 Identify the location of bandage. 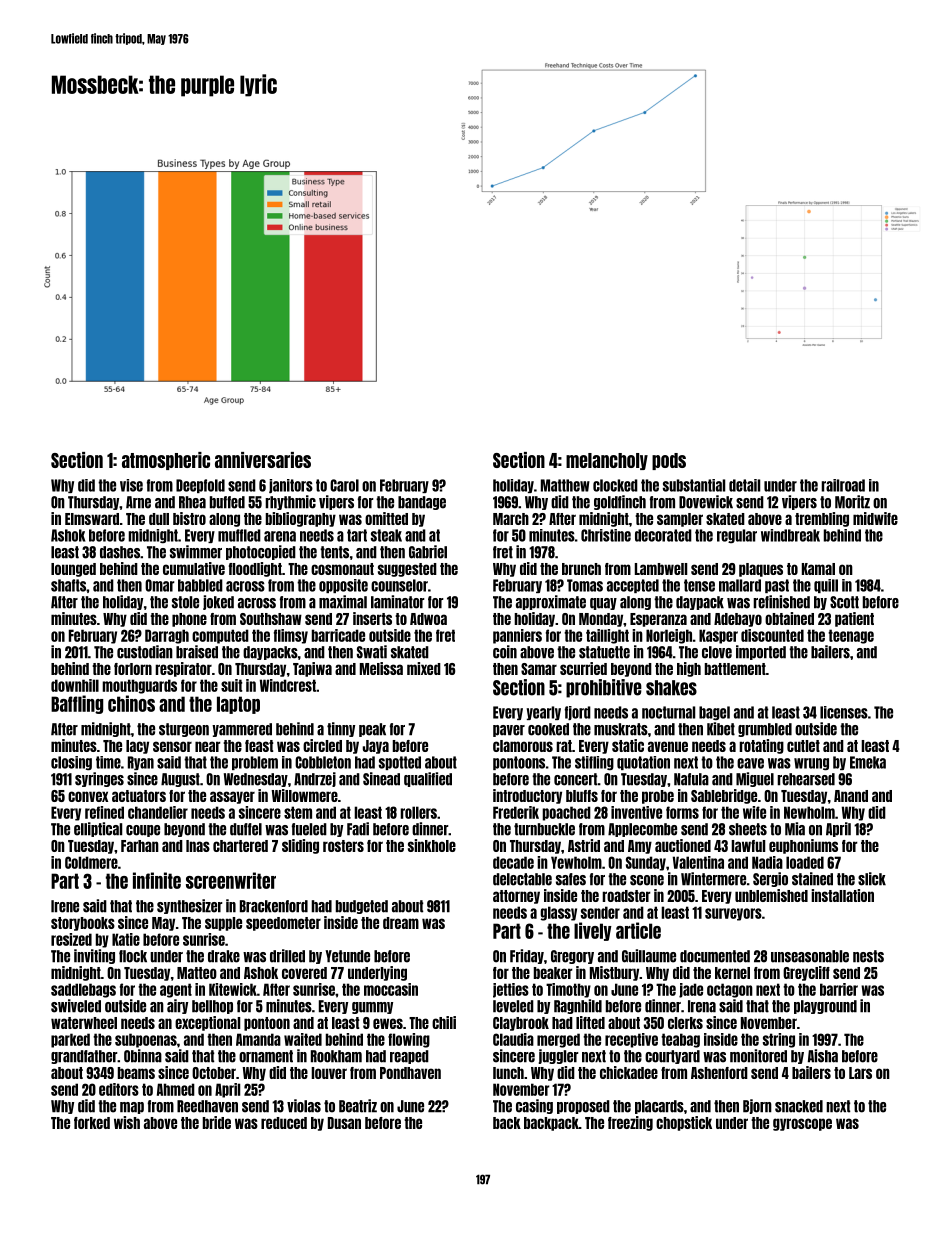
(422, 503).
